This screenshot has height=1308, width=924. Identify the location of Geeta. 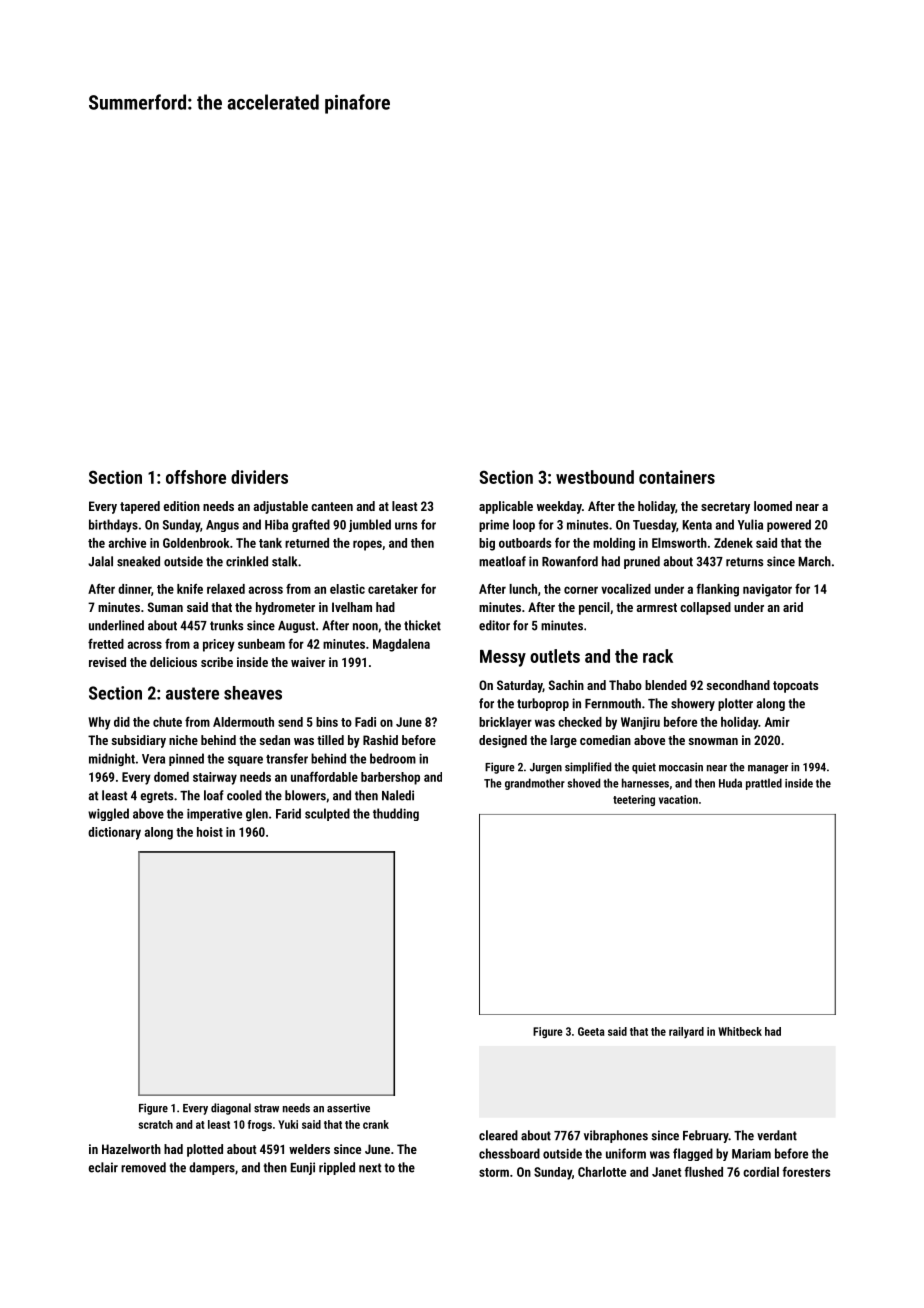
(591, 1031).
